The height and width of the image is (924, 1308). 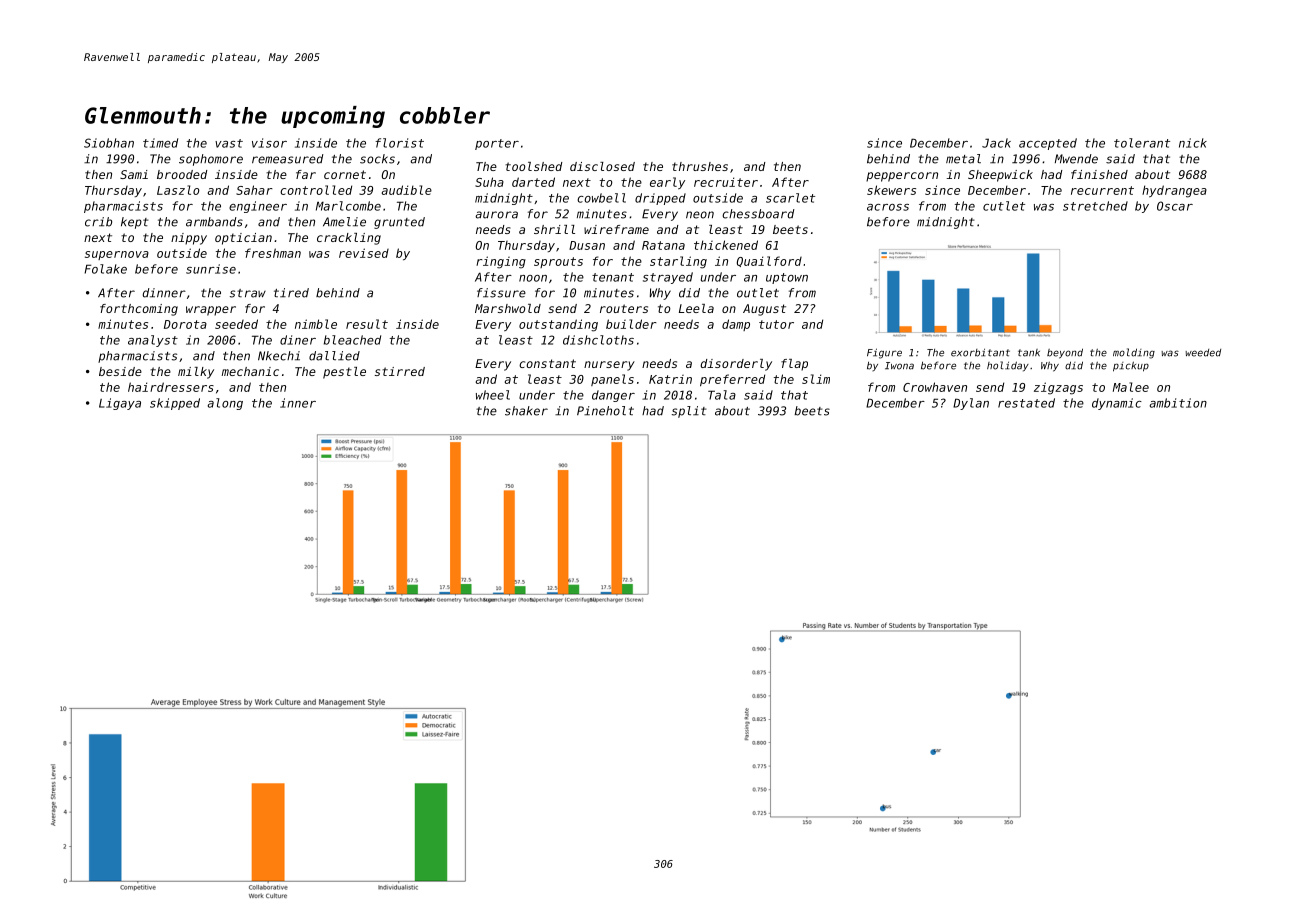 What do you see at coordinates (1142, 143) in the image?
I see `tolerant` at bounding box center [1142, 143].
